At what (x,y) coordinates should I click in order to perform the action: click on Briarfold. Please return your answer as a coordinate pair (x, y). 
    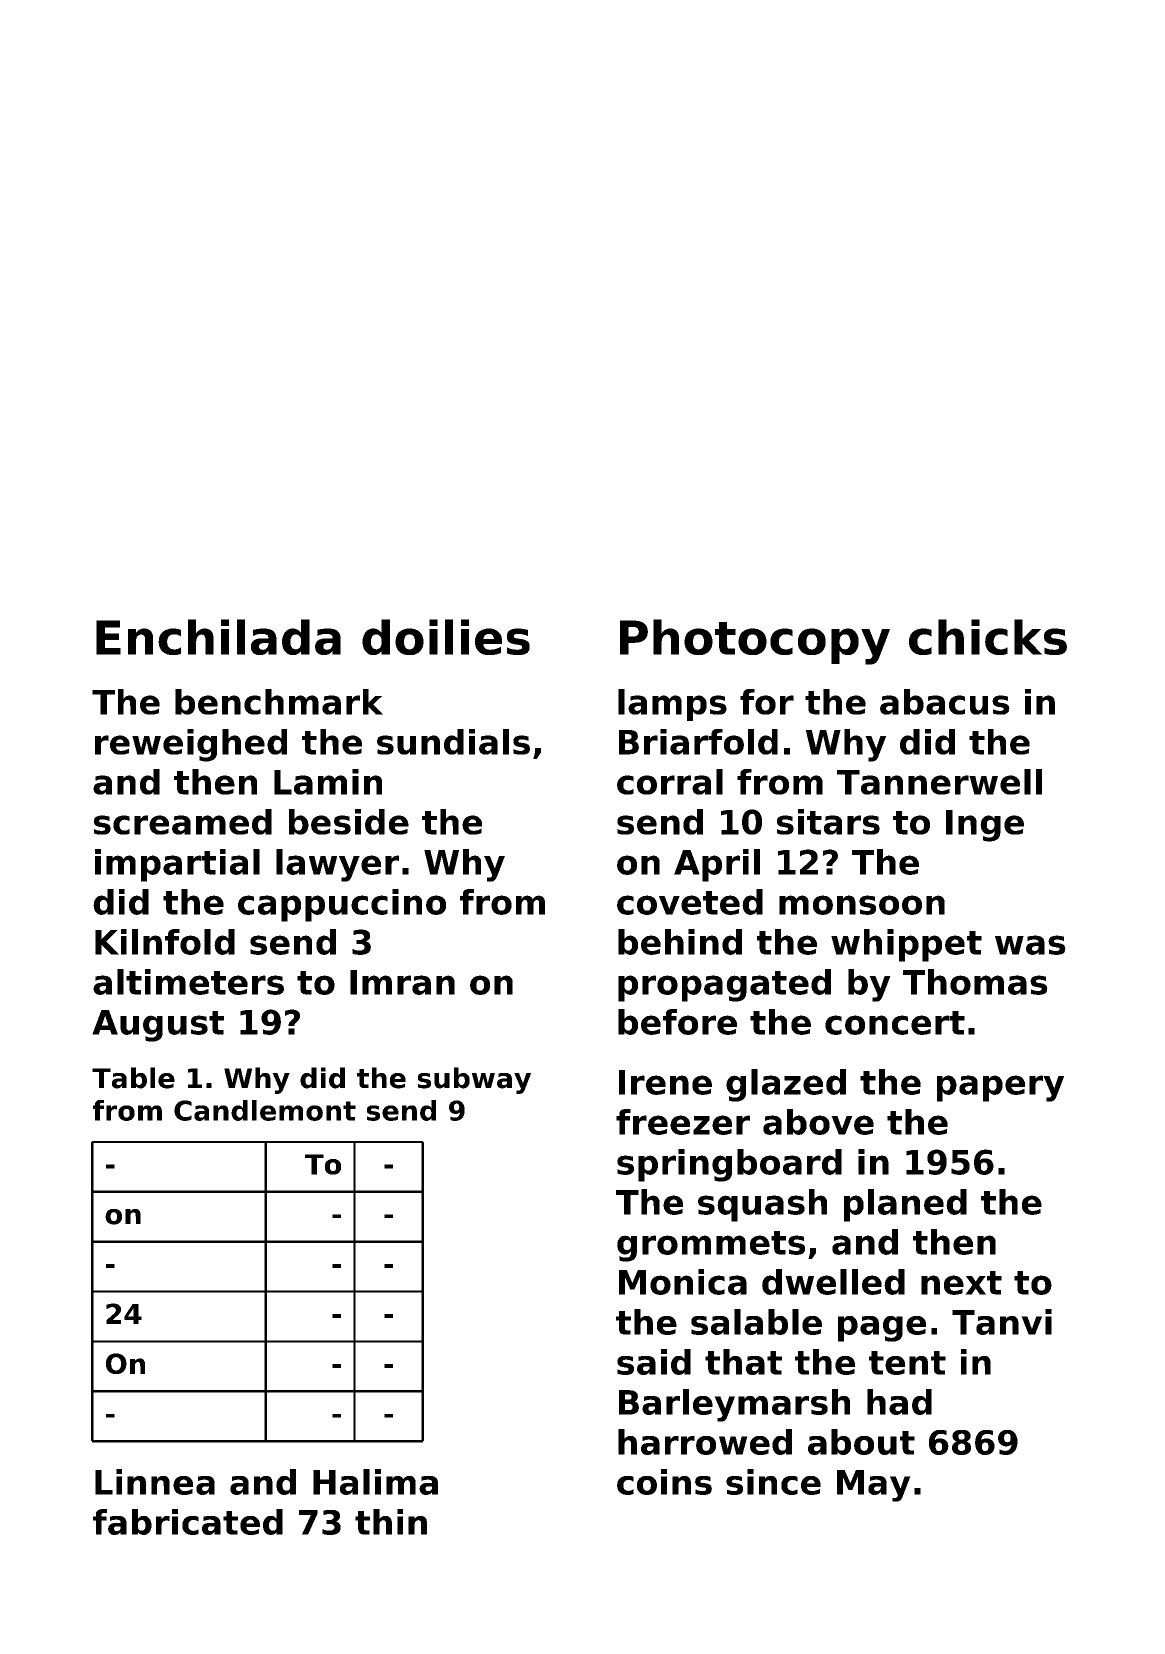
    Looking at the image, I should click on (698, 742).
